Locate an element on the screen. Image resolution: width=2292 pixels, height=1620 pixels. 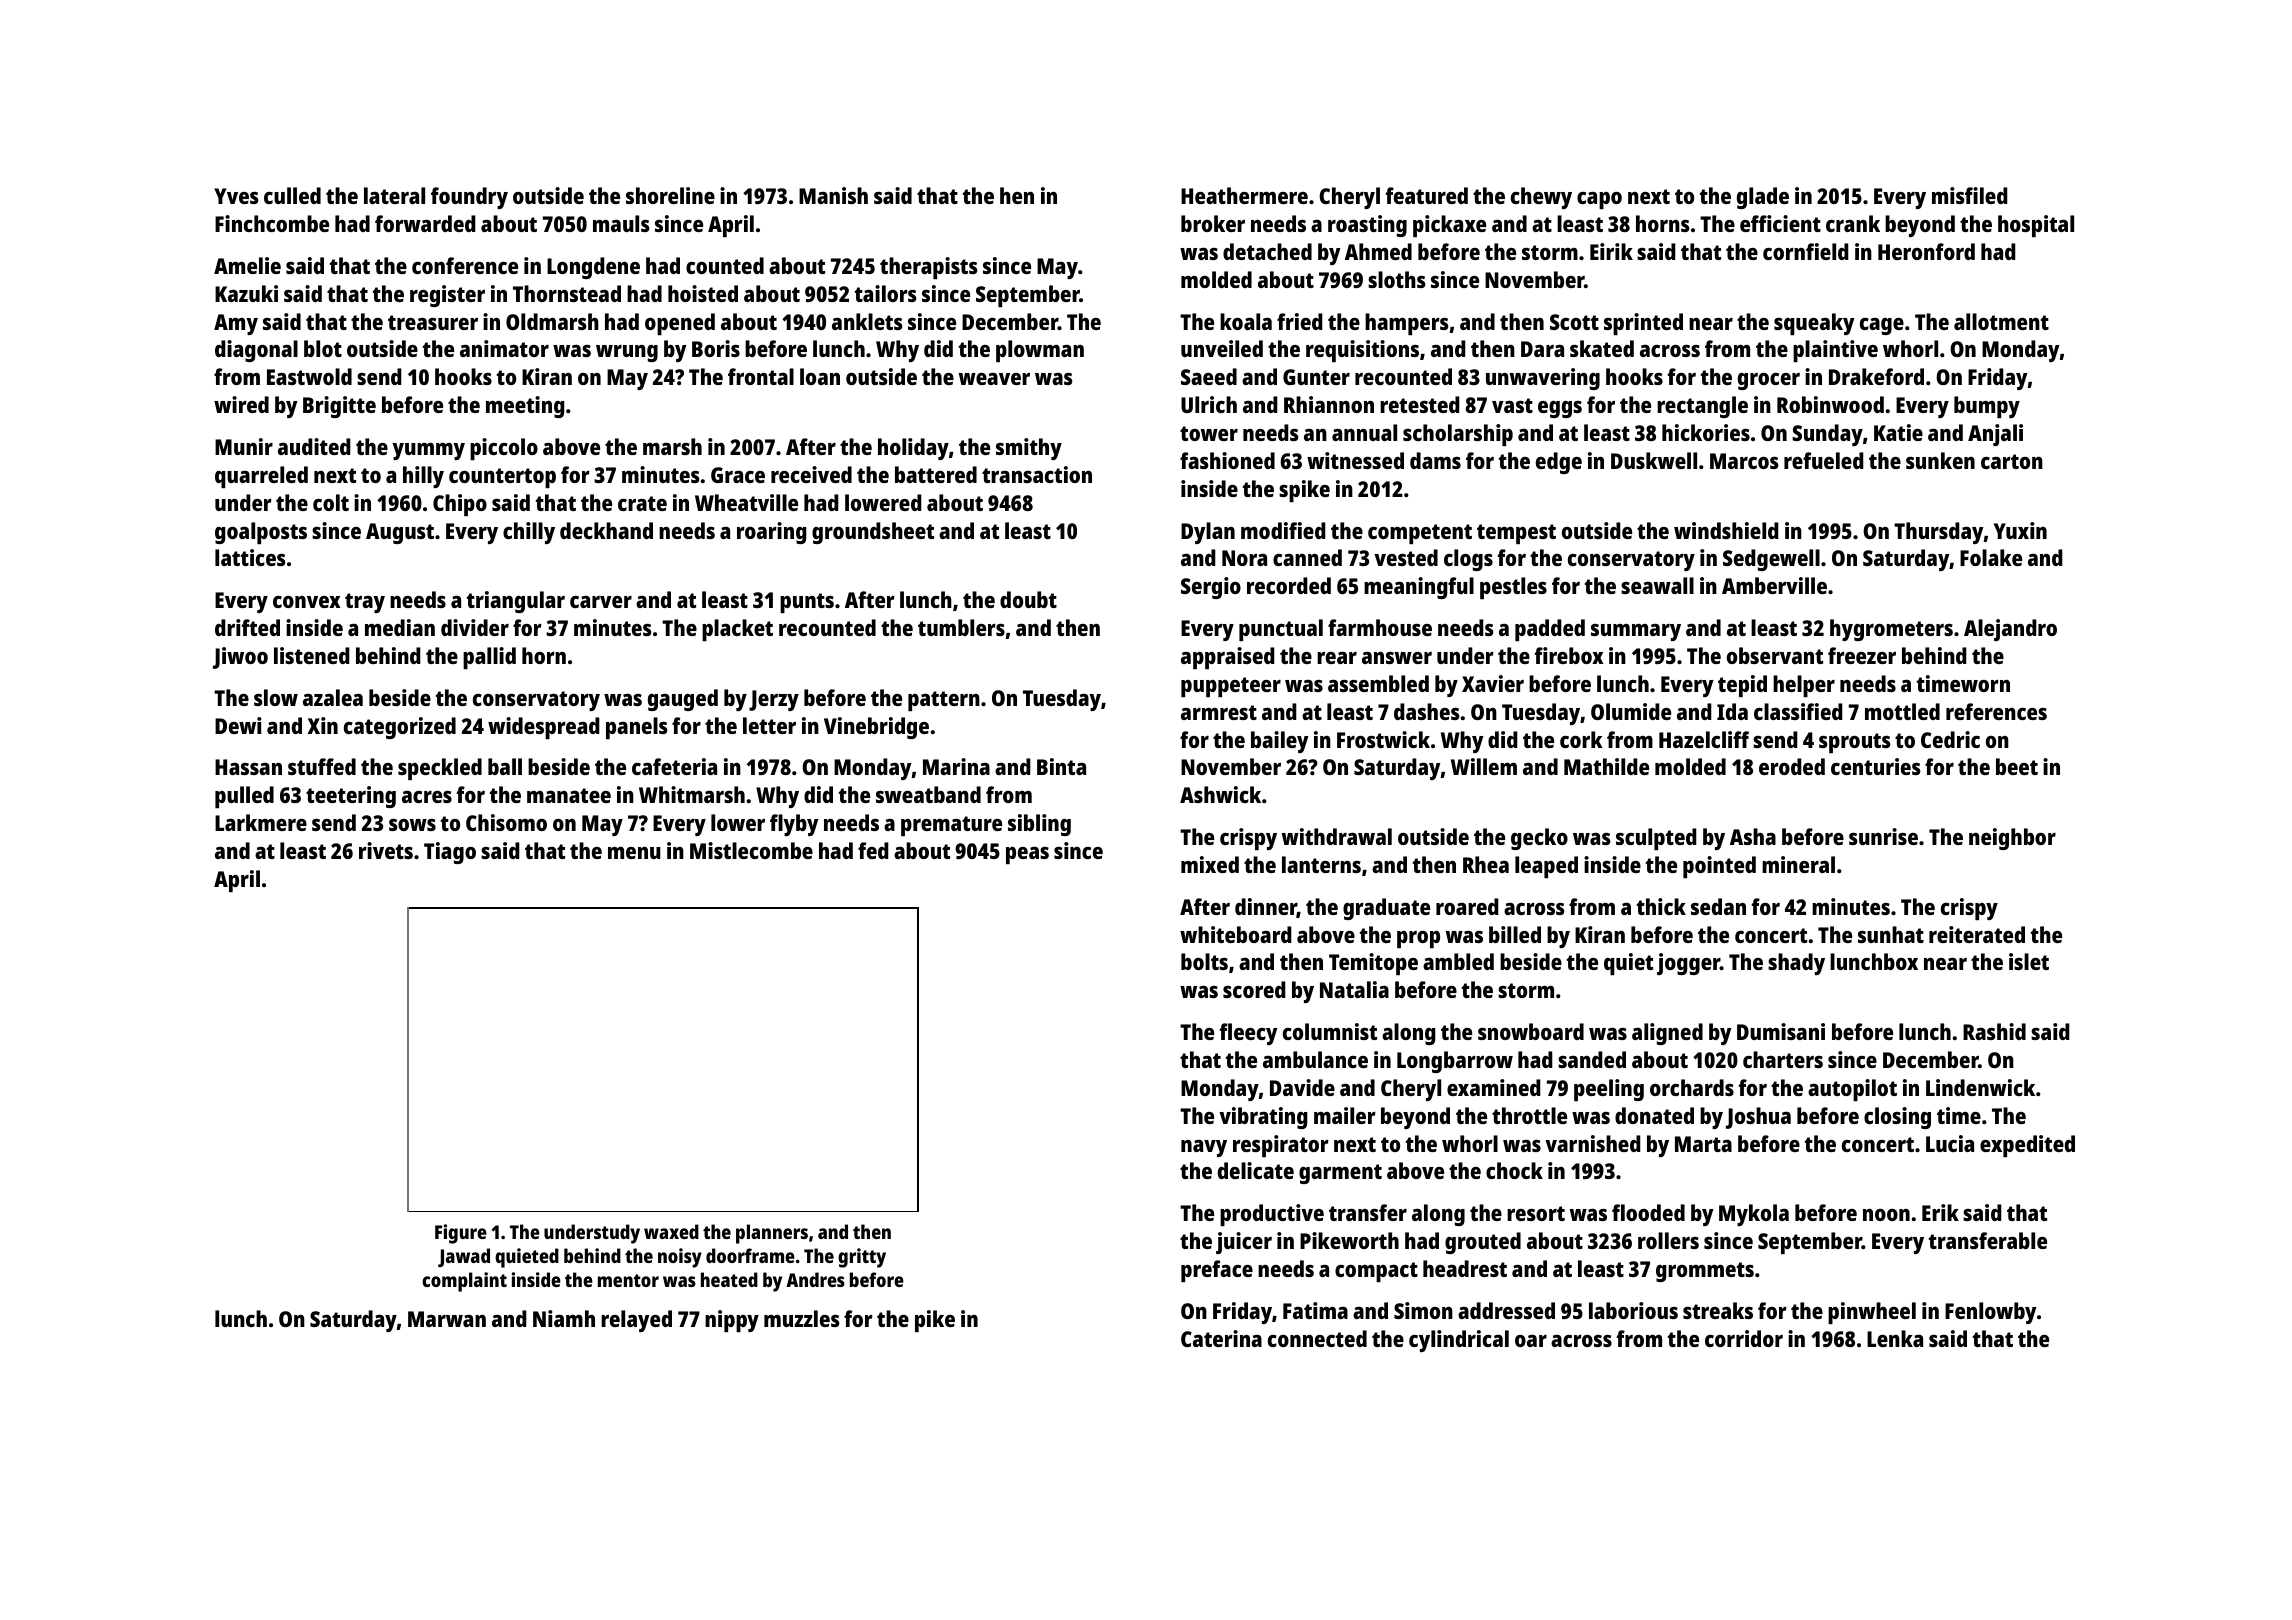
Jiwoo is located at coordinates (240, 658).
